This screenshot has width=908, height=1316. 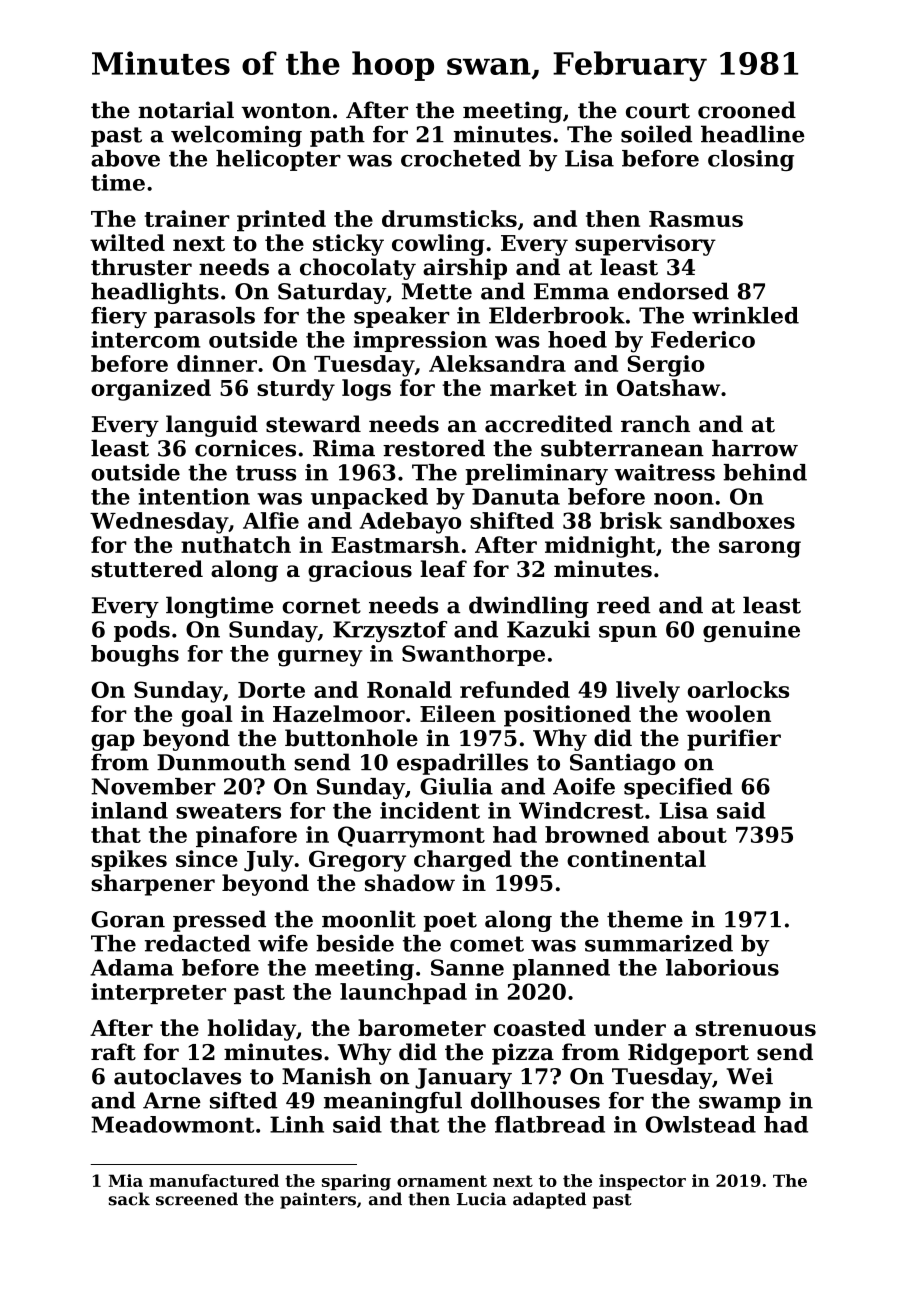 What do you see at coordinates (734, 740) in the screenshot?
I see `purifier` at bounding box center [734, 740].
